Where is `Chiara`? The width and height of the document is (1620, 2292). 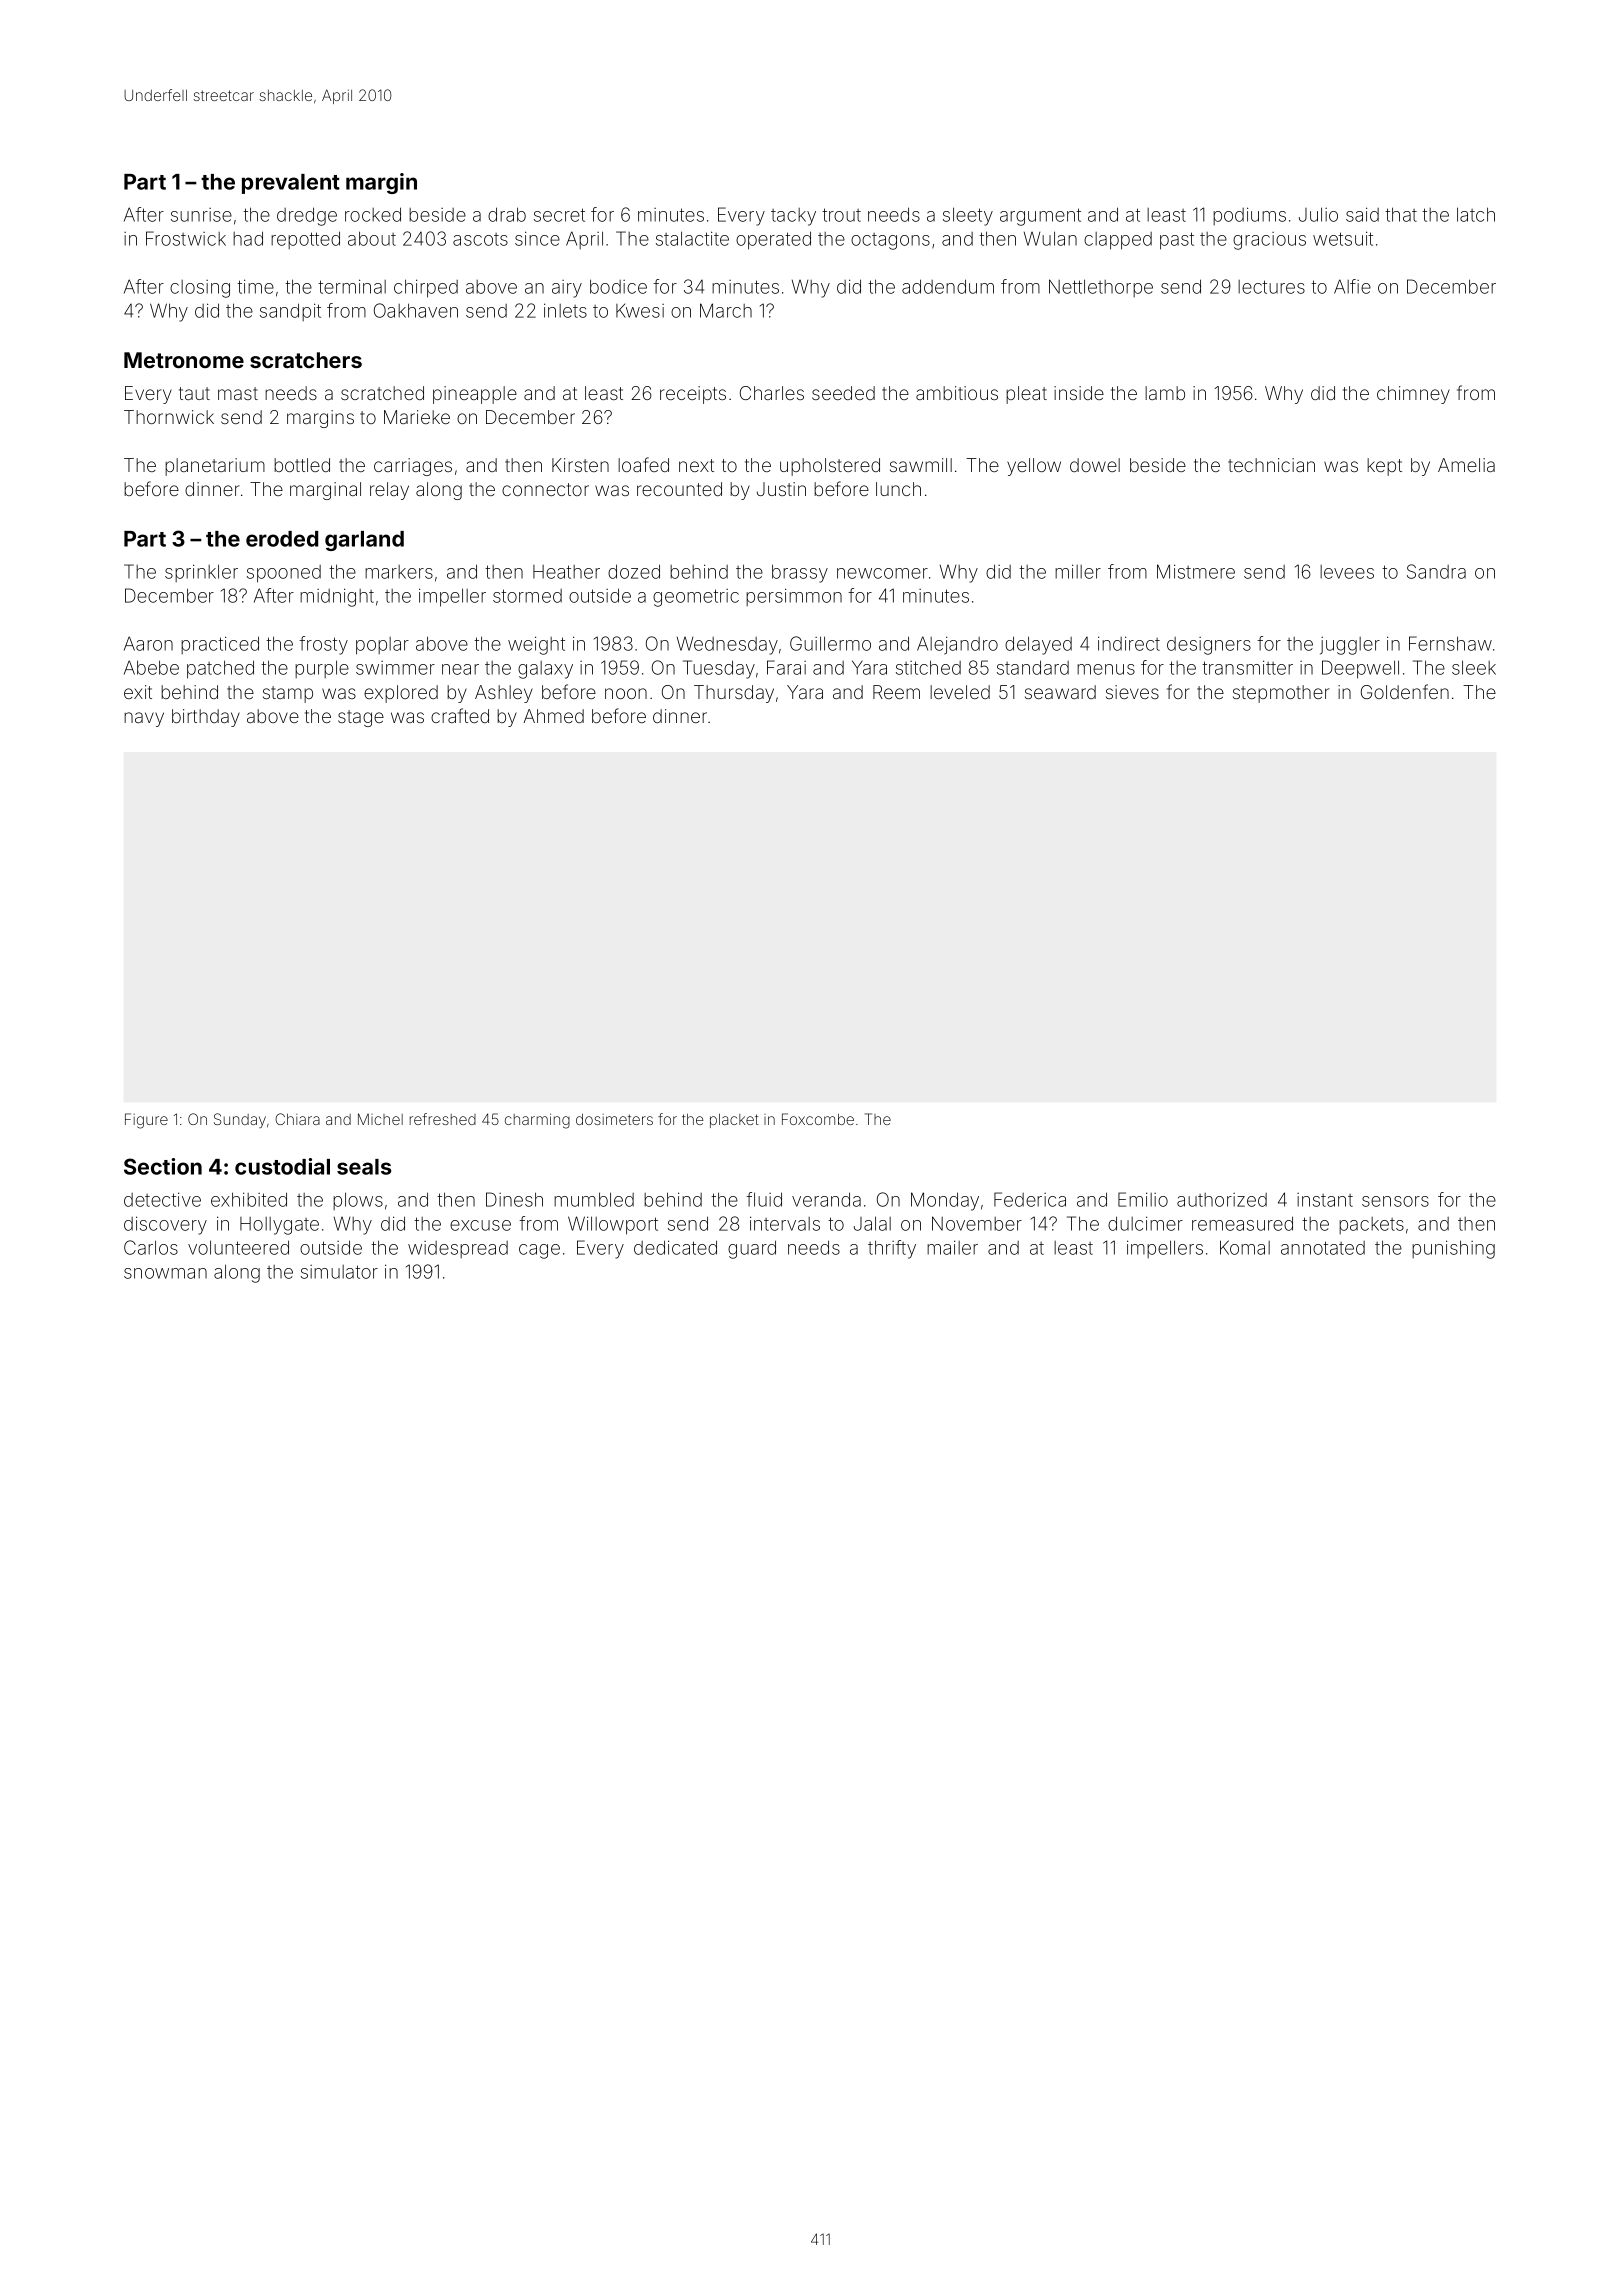
Chiara is located at coordinates (297, 1119).
